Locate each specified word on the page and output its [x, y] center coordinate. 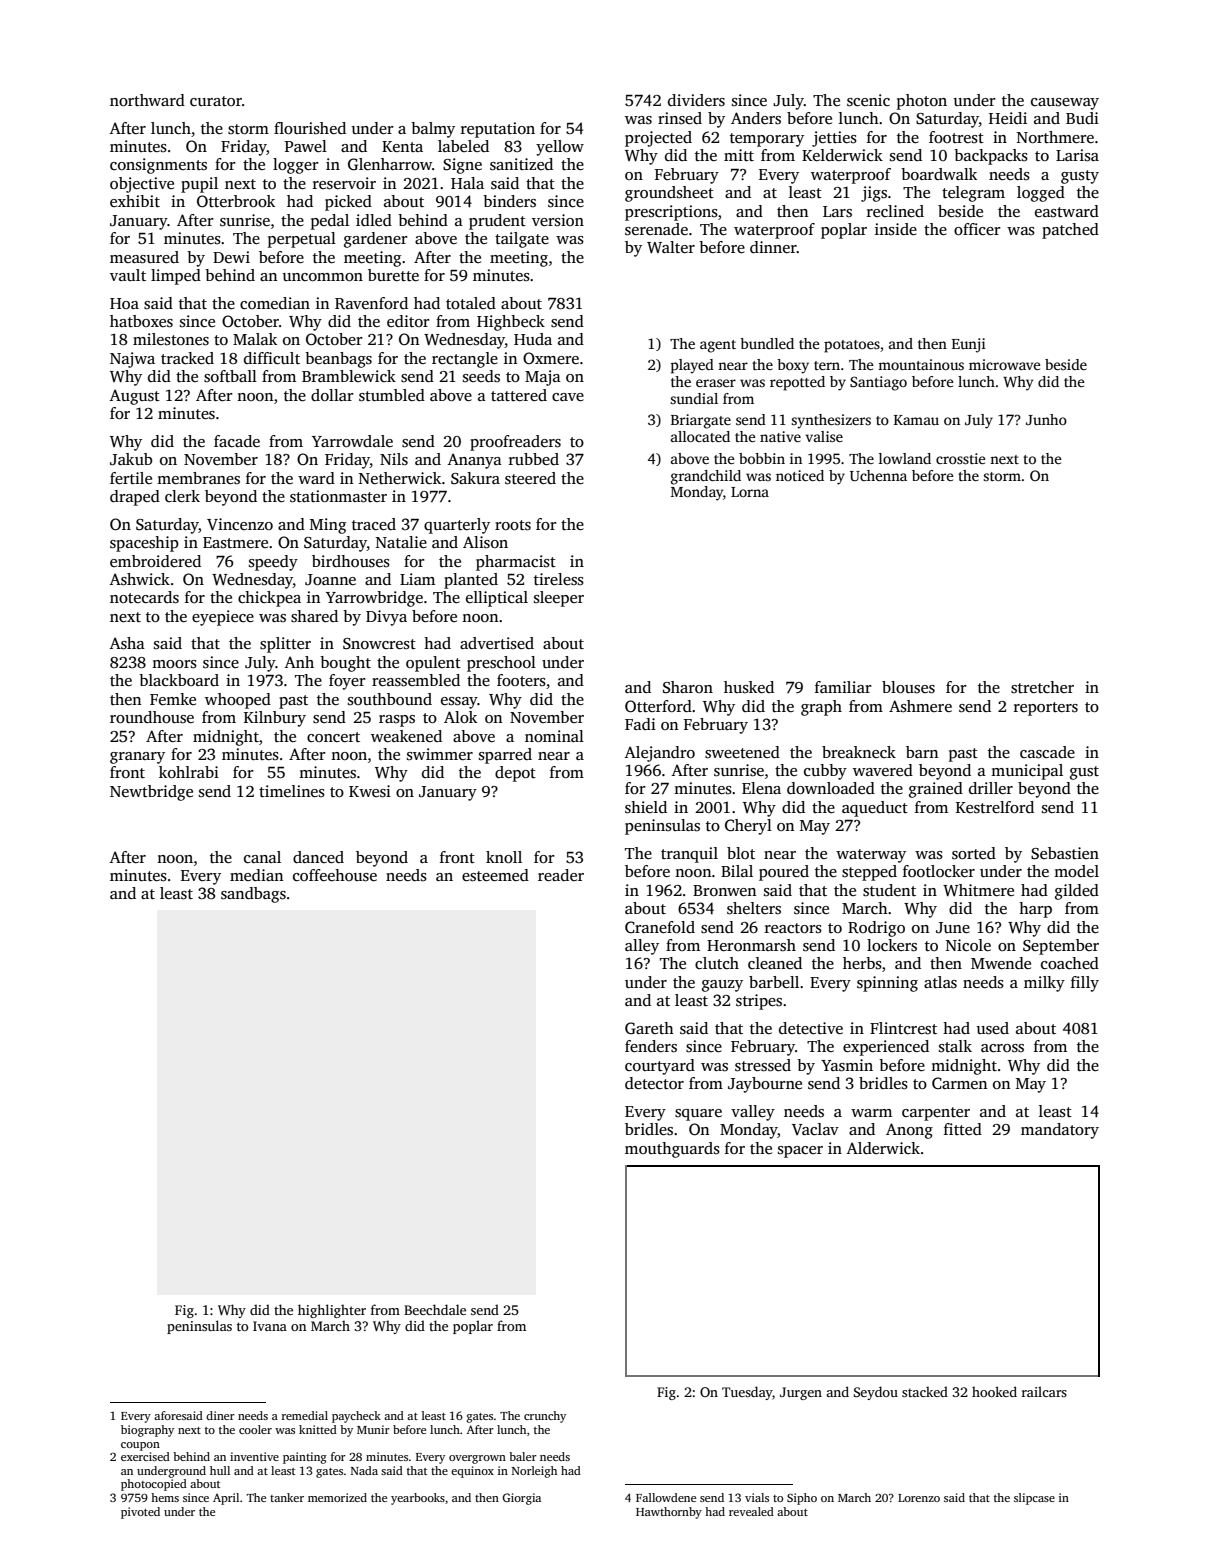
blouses [908, 687]
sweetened [742, 752]
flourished [310, 128]
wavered [883, 770]
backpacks [991, 157]
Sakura [475, 478]
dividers [696, 100]
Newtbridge [151, 793]
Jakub [131, 459]
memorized [337, 1497]
